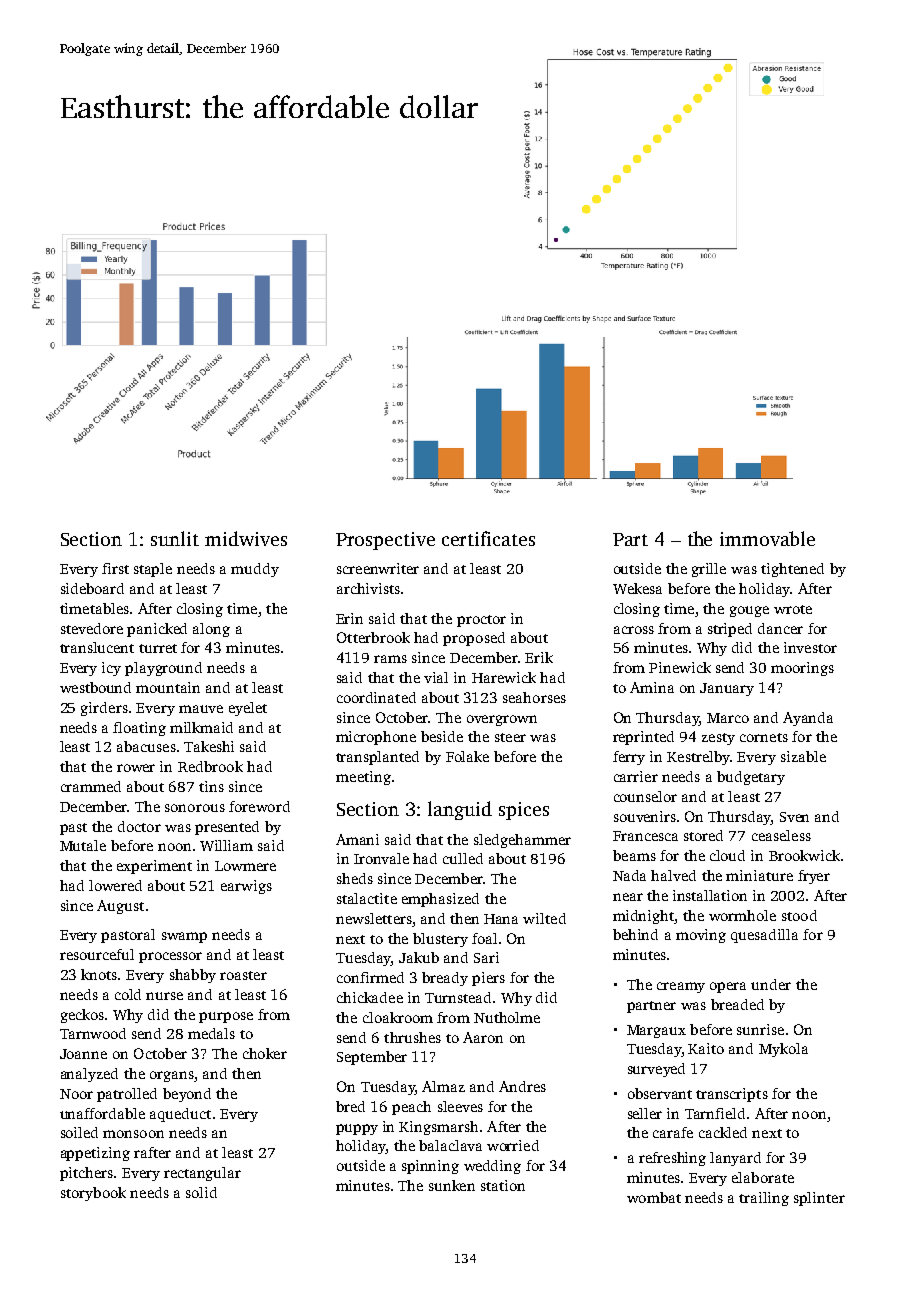 Image resolution: width=908 pixels, height=1316 pixels. Describe the element at coordinates (385, 541) in the screenshot. I see `Prospective` at that location.
